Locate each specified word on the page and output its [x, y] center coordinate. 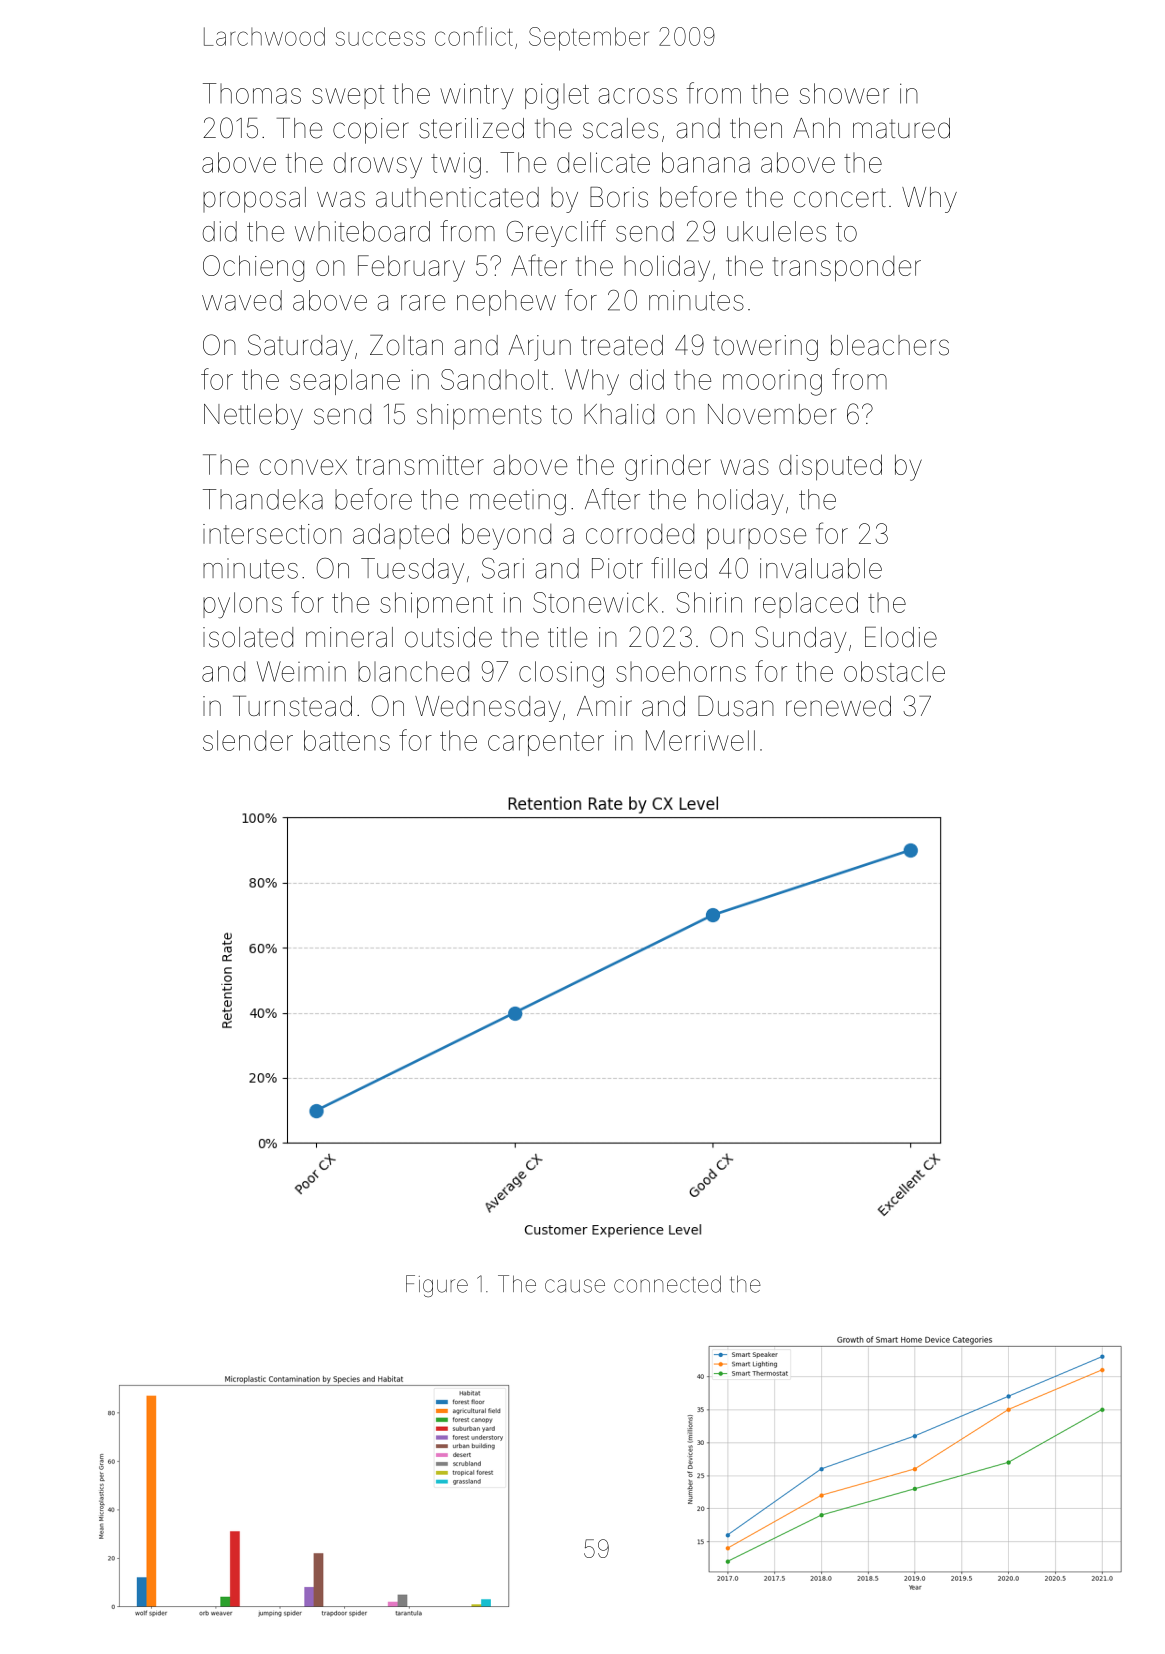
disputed [830, 467]
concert [840, 198]
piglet [557, 96]
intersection [272, 534]
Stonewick [595, 602]
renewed [838, 706]
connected [667, 1284]
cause [575, 1286]
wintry [477, 96]
